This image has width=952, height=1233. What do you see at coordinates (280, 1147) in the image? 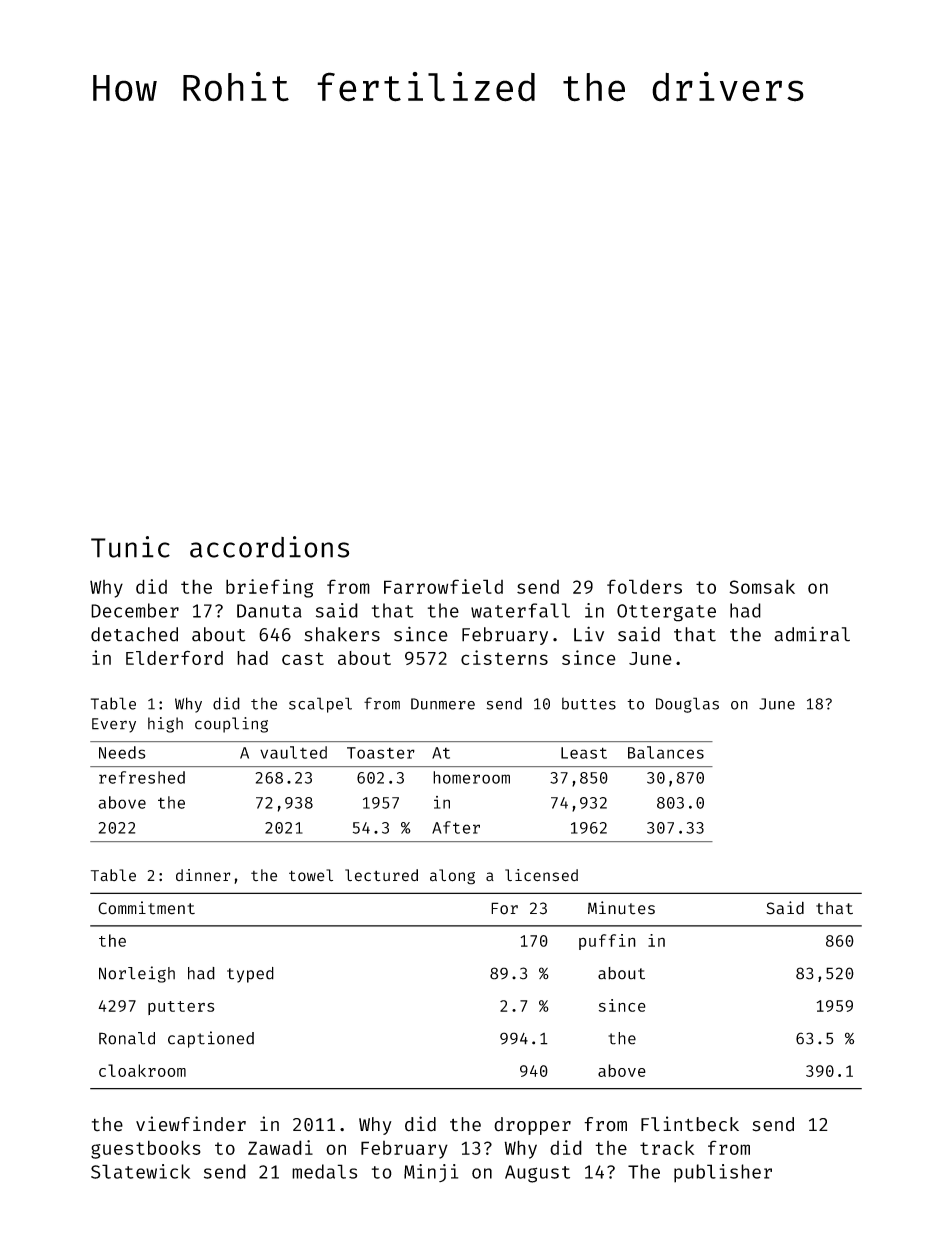
I see `Zawadi` at bounding box center [280, 1147].
